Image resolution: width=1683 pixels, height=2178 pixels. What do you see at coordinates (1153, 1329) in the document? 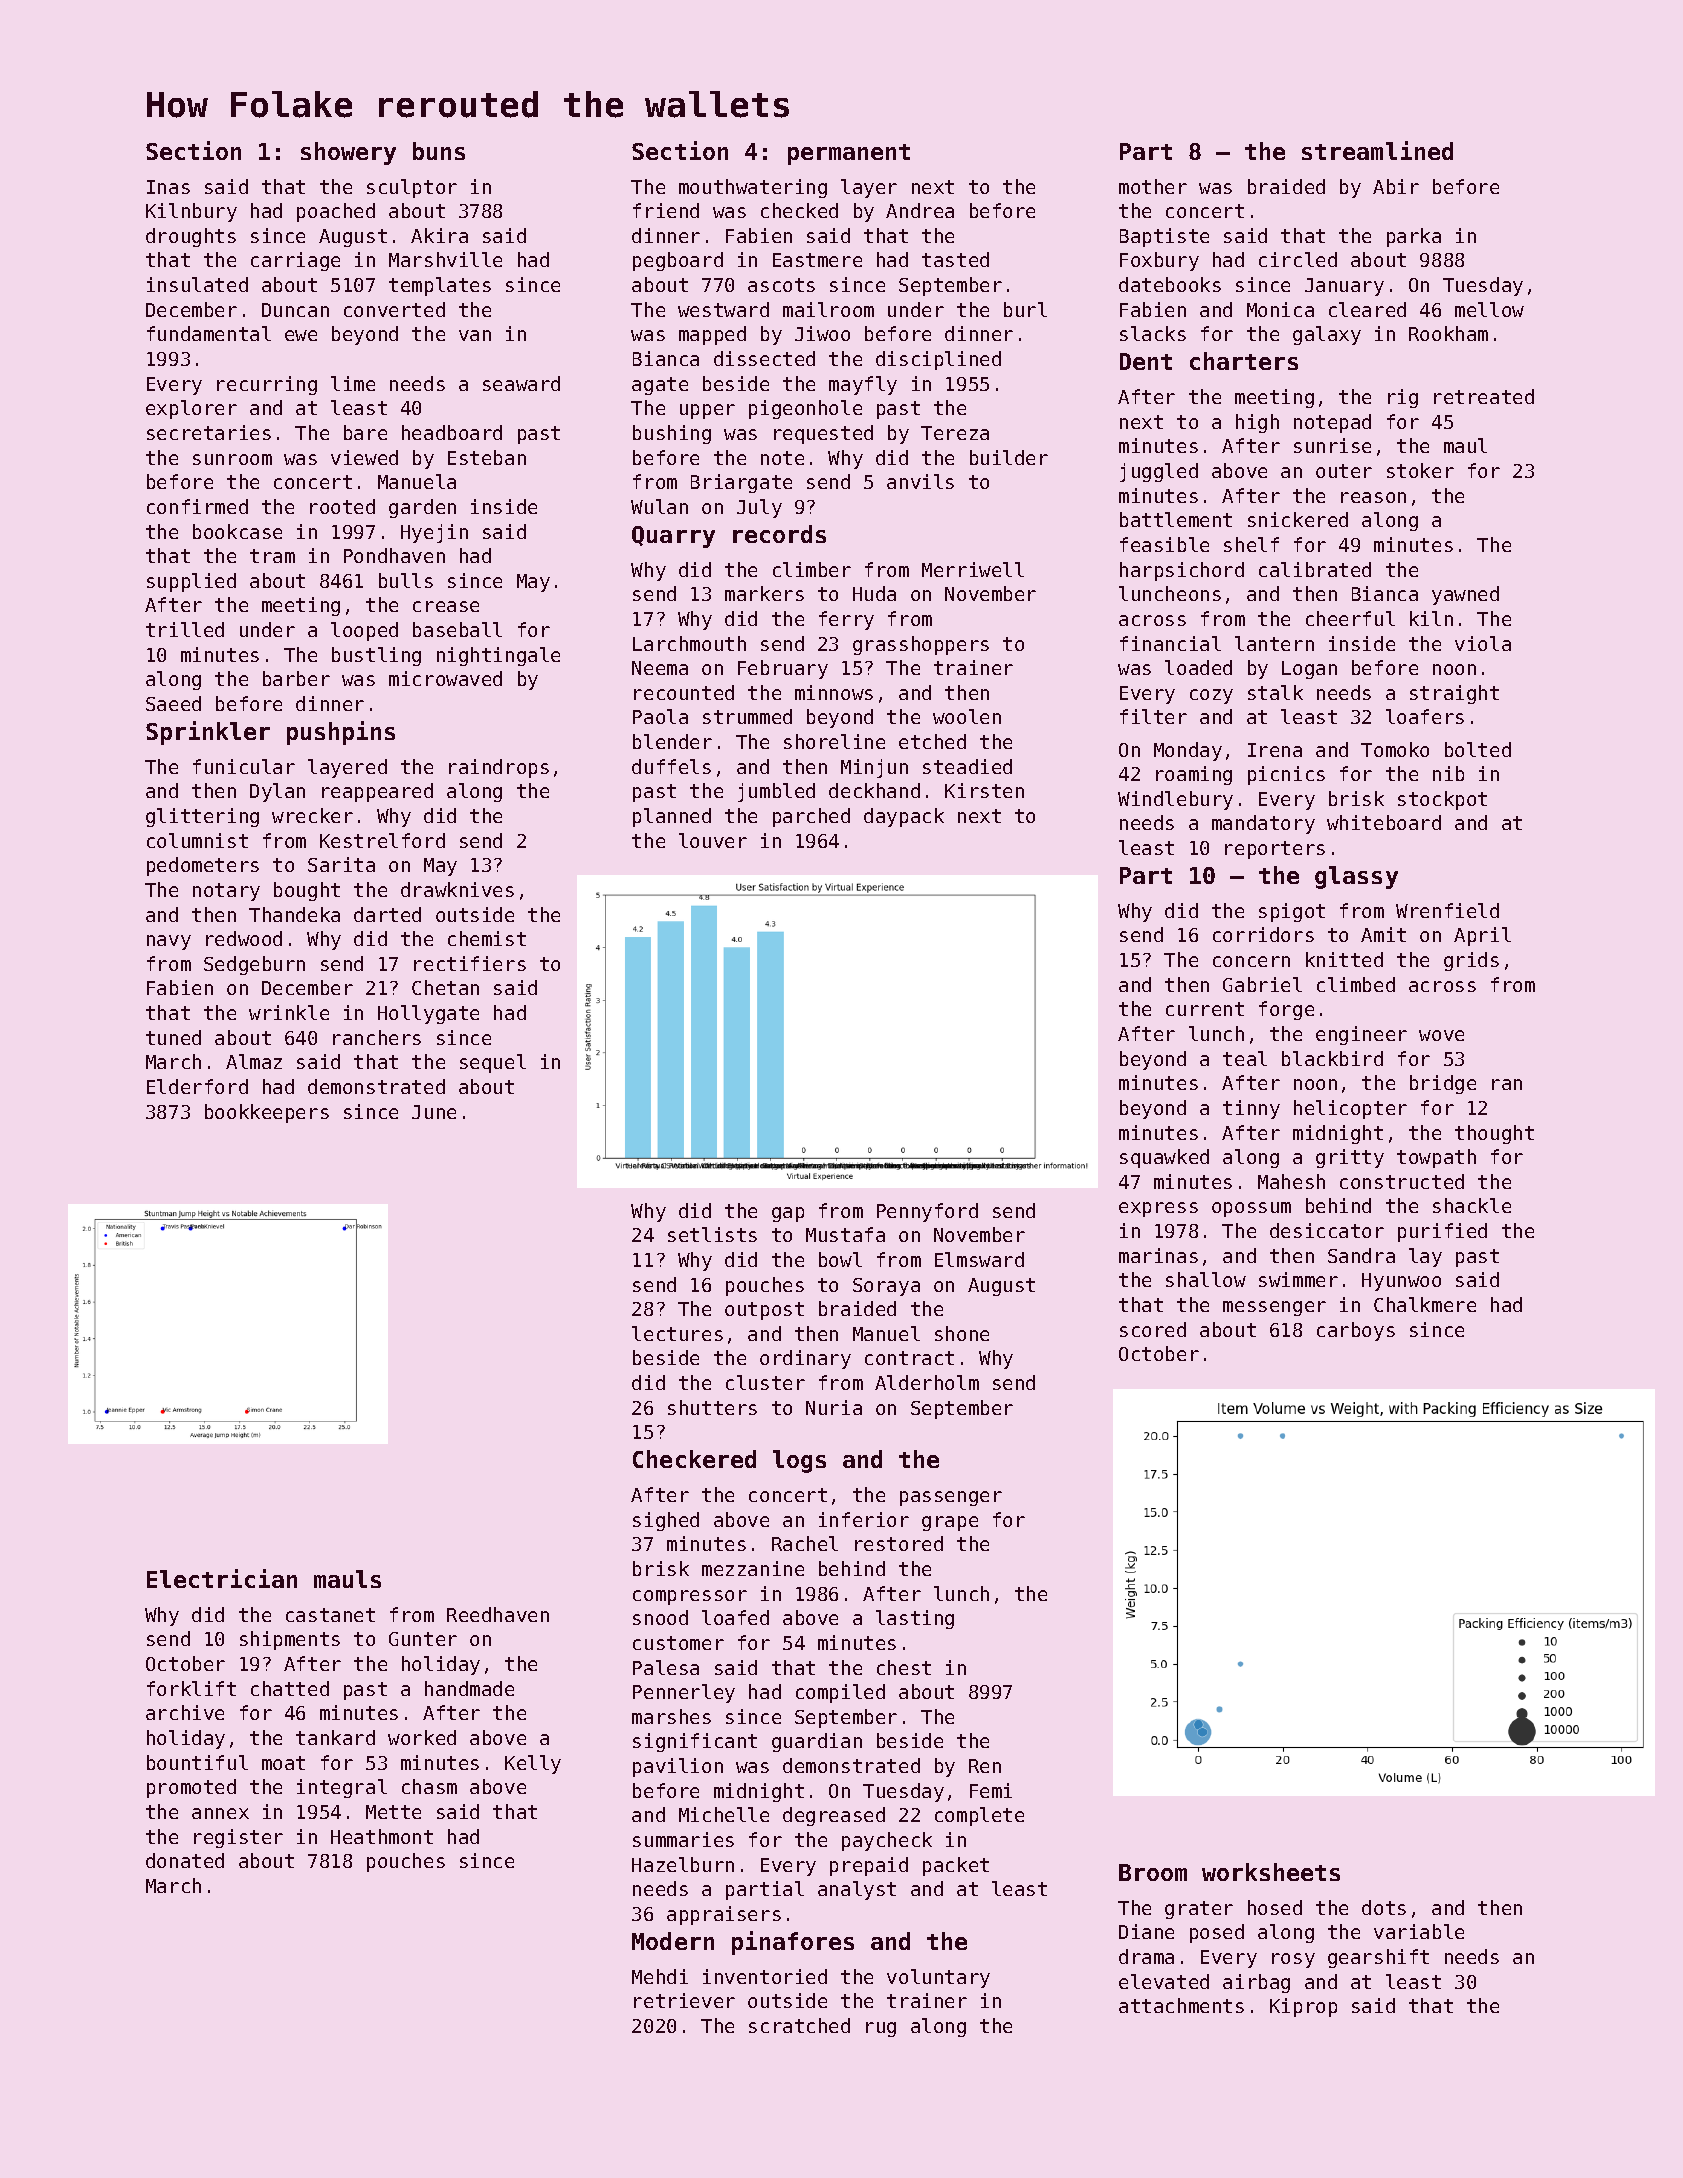
I see `scored` at bounding box center [1153, 1329].
